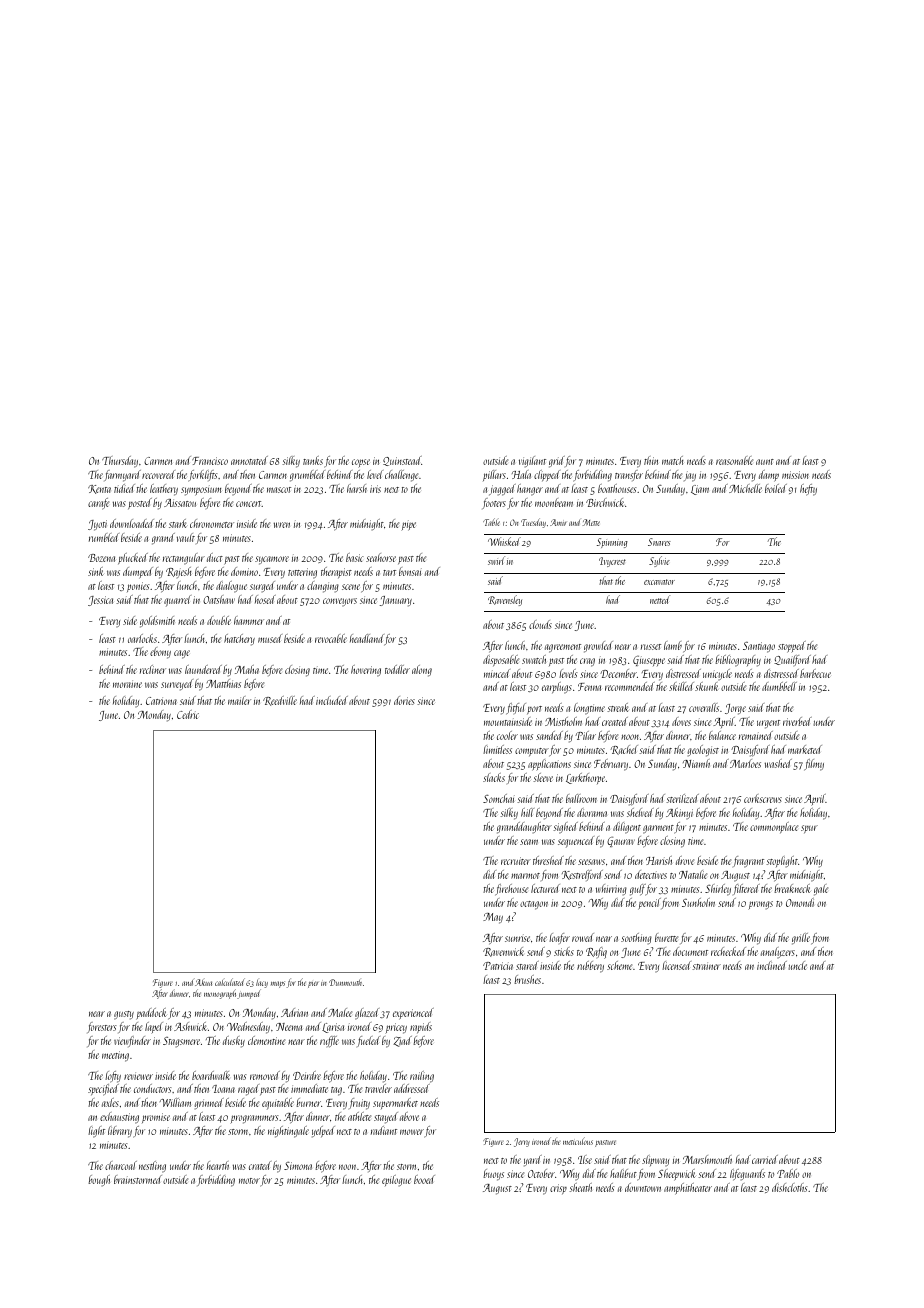 The image size is (924, 1308). Describe the element at coordinates (424, 1179) in the page. I see `booed` at that location.
